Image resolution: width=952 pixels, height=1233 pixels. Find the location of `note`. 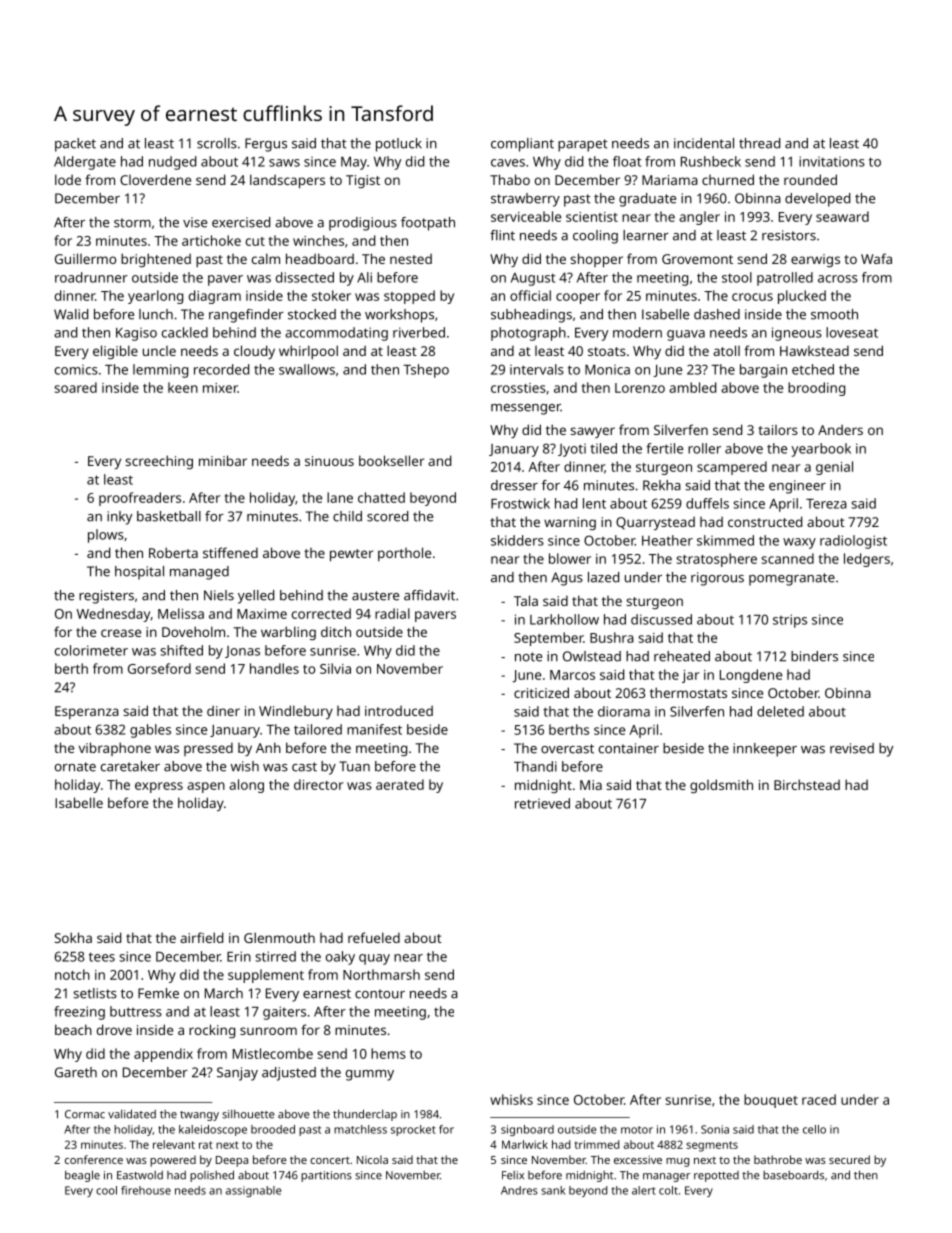

note is located at coordinates (528, 657).
